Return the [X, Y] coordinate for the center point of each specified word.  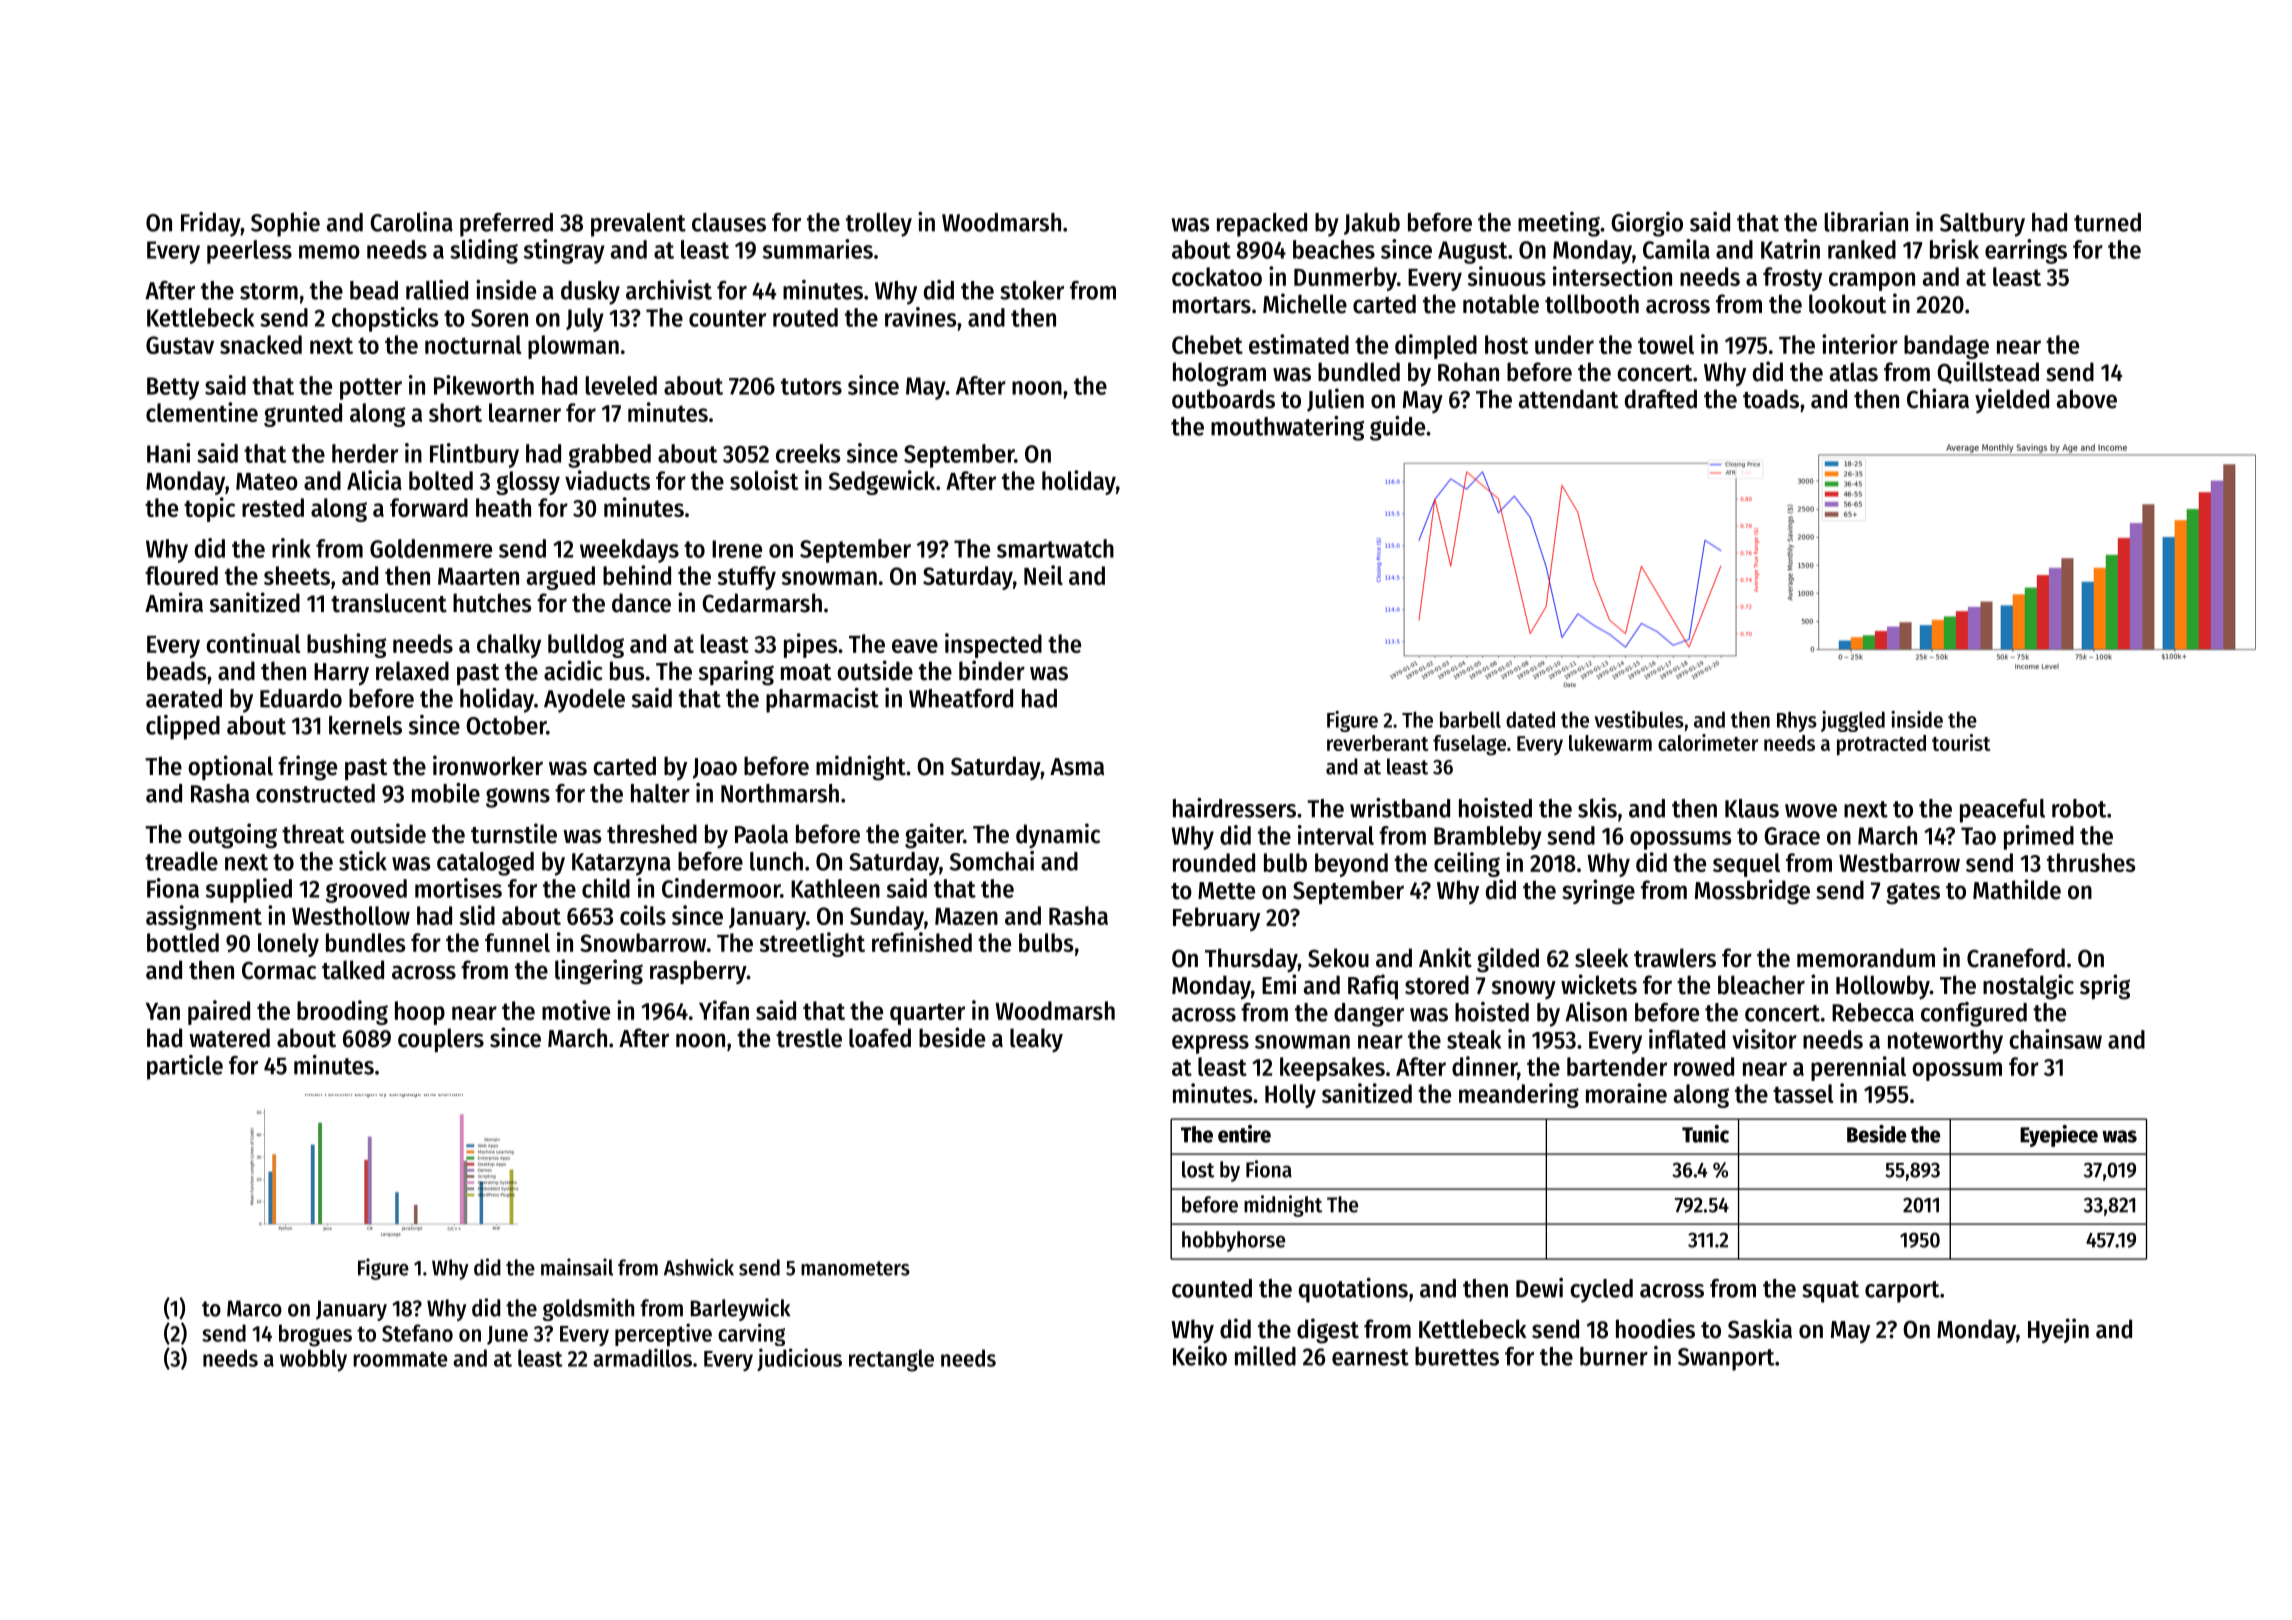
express [1210, 1044]
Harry [341, 674]
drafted [1661, 399]
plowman [573, 347]
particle [185, 1067]
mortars [1212, 305]
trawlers [1675, 958]
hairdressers [1234, 808]
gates [1913, 894]
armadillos [642, 1357]
